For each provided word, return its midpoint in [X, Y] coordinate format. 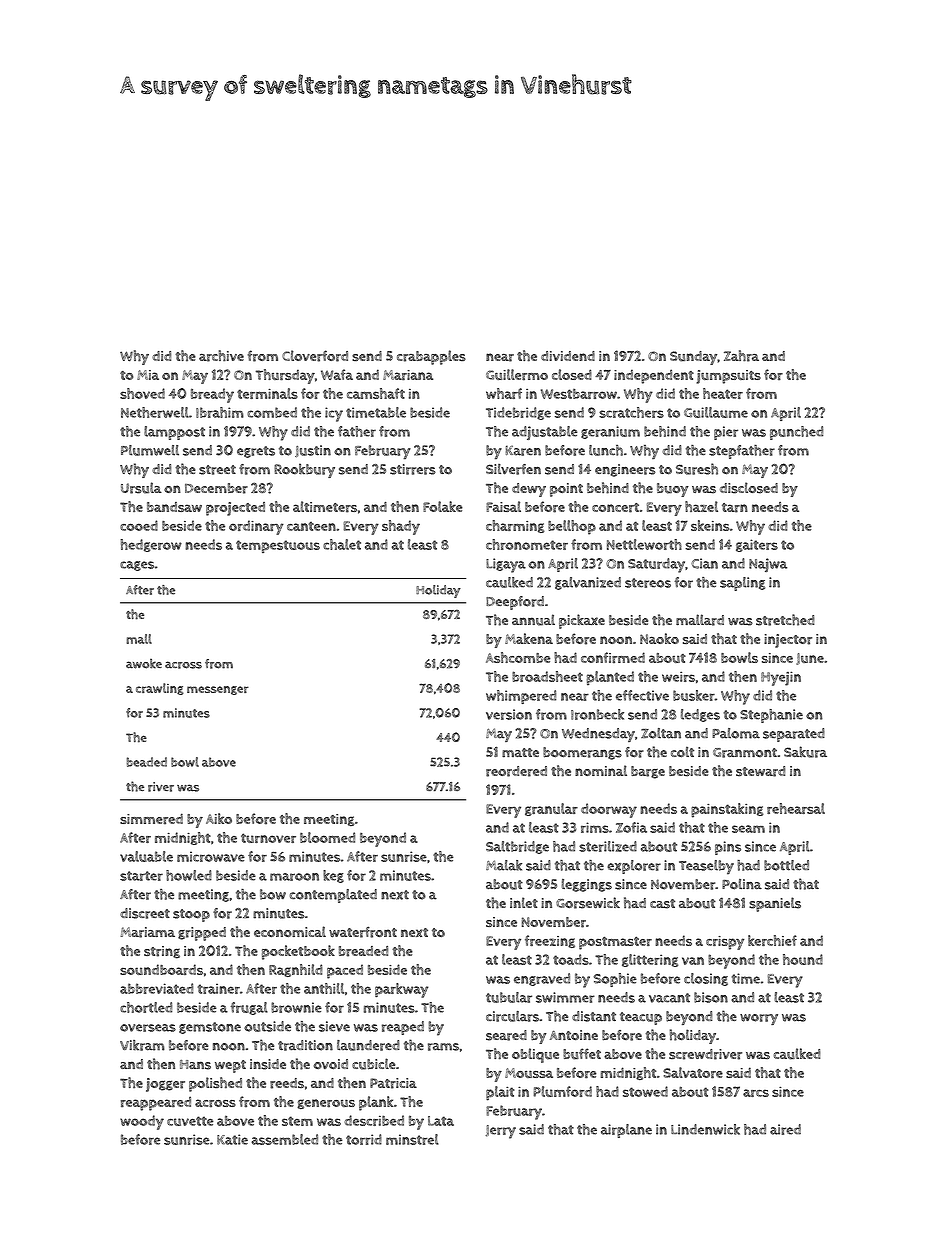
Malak [504, 865]
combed [272, 412]
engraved [542, 979]
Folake [442, 506]
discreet [145, 913]
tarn [735, 508]
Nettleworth [644, 544]
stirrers [413, 469]
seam [748, 829]
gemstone [210, 1028]
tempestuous [278, 546]
